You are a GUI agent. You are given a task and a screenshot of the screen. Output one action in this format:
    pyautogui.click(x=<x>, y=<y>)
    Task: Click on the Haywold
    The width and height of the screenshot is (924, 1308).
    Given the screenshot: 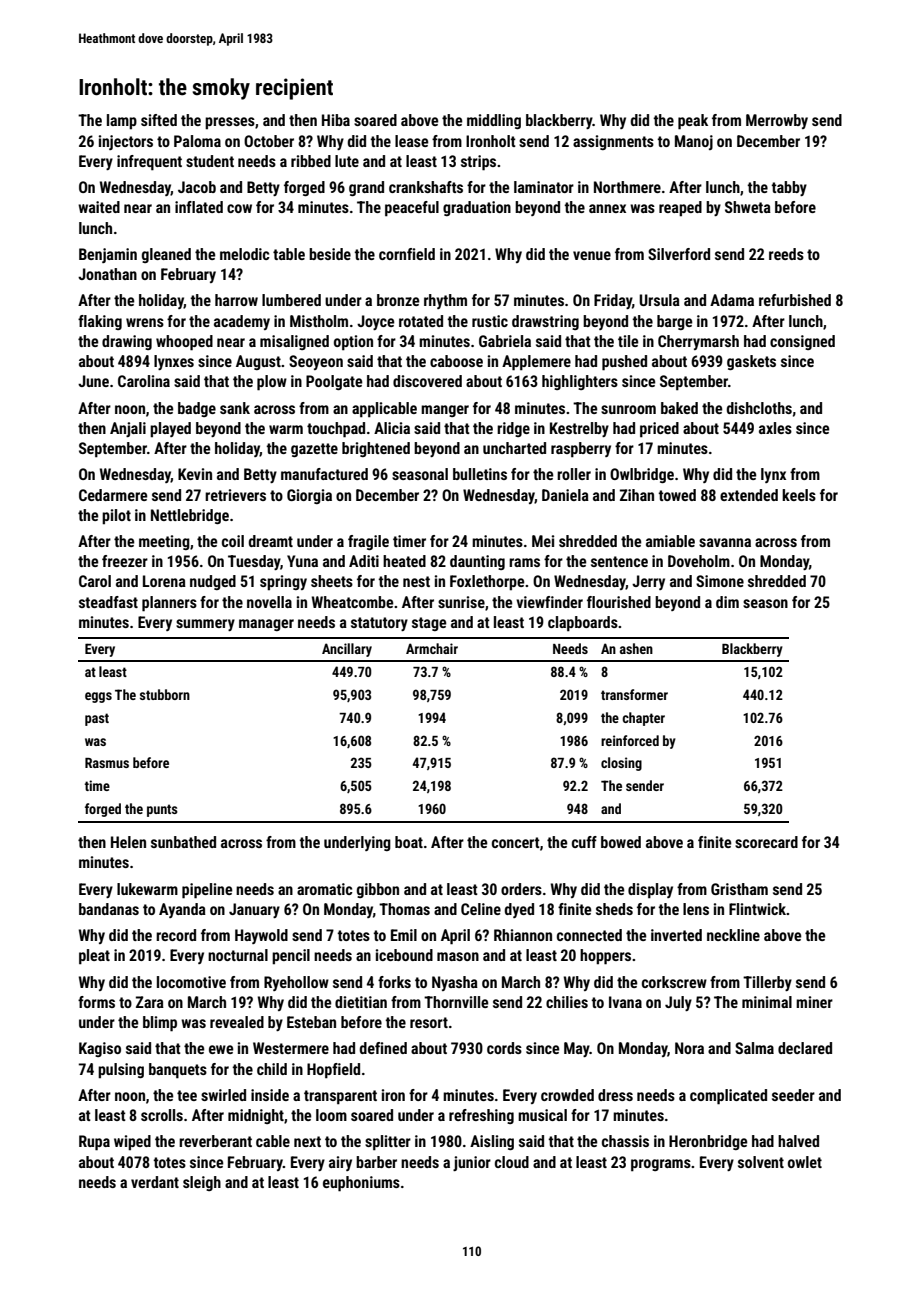 What is the action you would take?
    pyautogui.click(x=261, y=936)
